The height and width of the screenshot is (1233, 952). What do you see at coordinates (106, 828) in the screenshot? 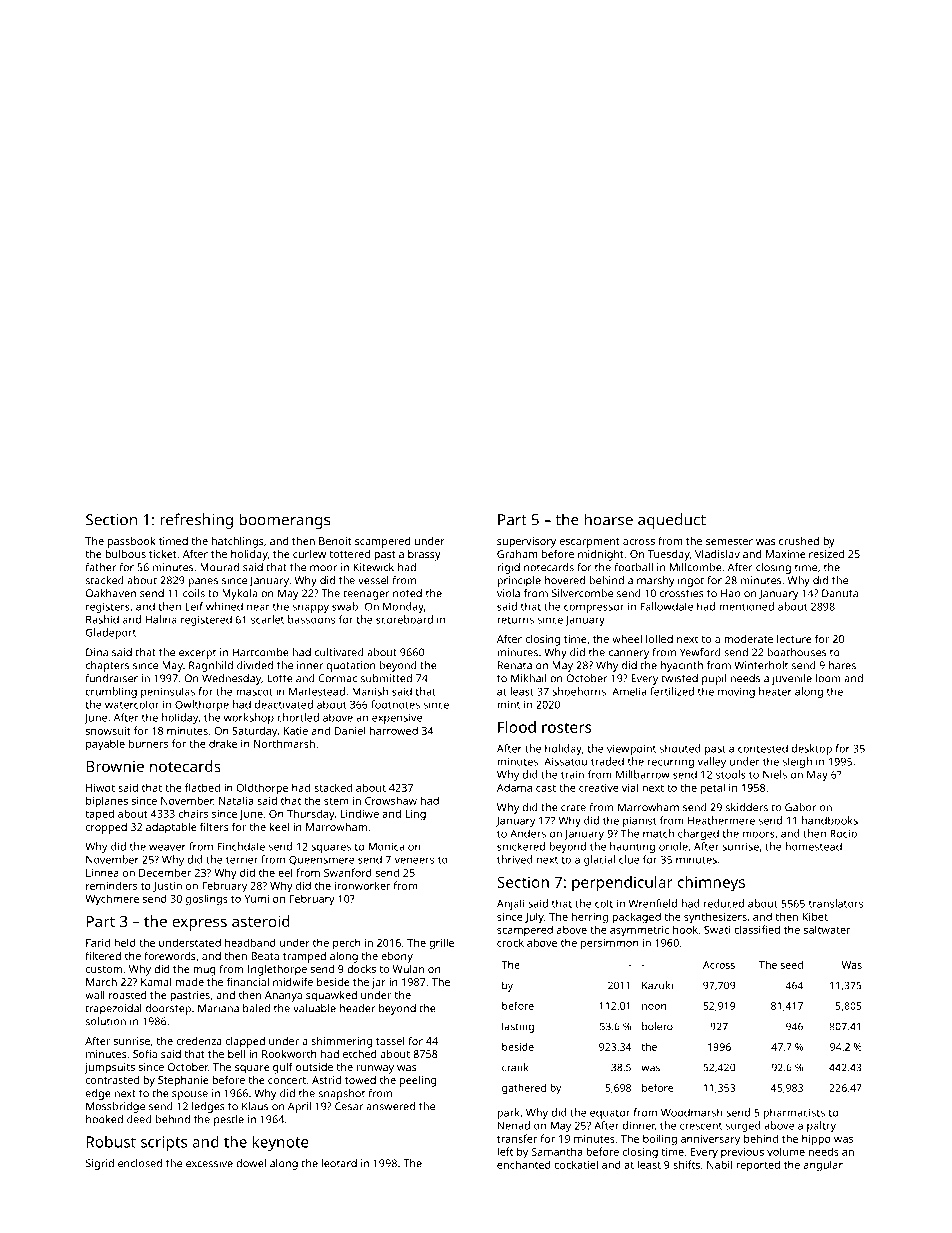
I see `cropped` at bounding box center [106, 828].
